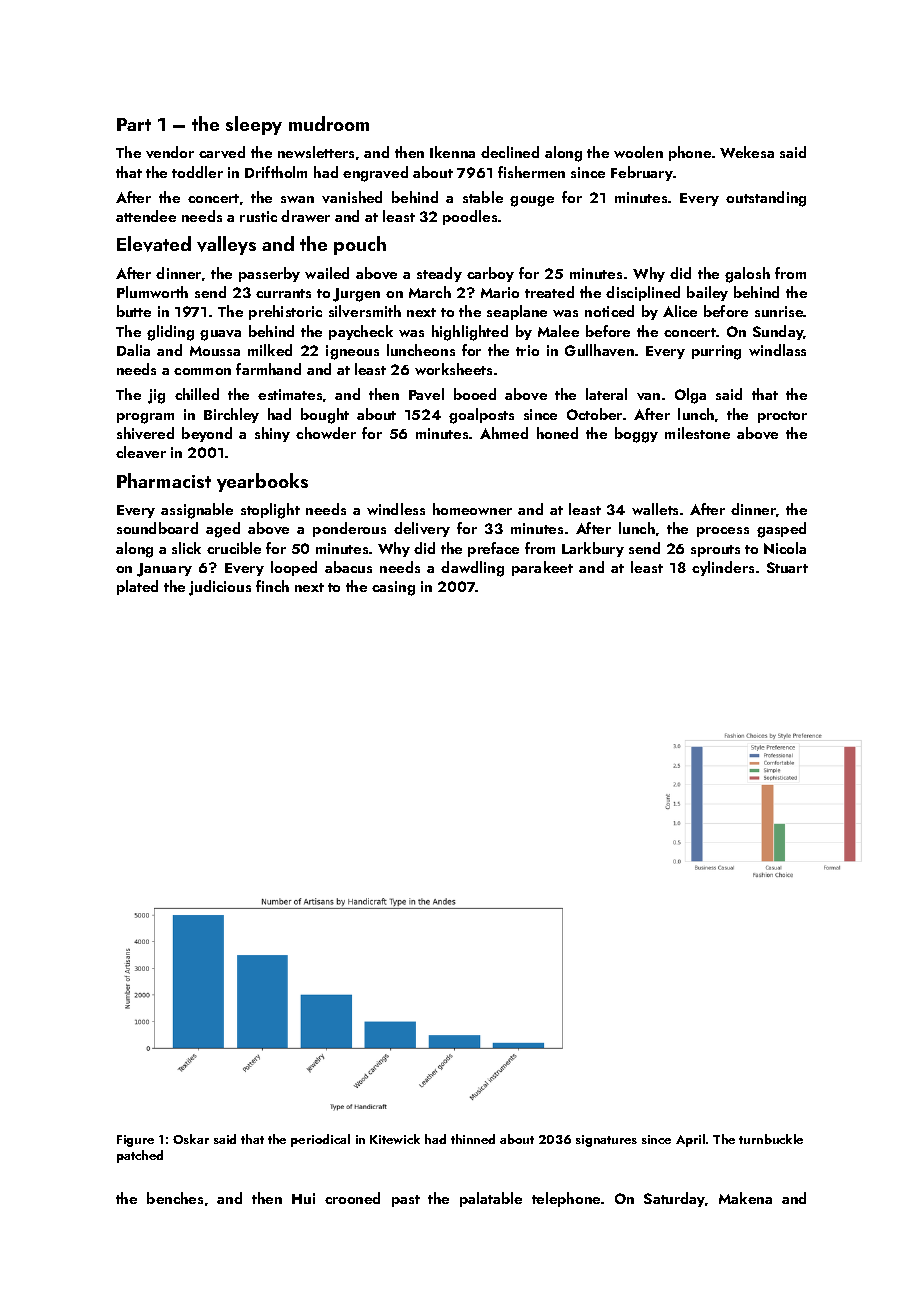 This page has width=924, height=1311. I want to click on sleepy, so click(254, 125).
